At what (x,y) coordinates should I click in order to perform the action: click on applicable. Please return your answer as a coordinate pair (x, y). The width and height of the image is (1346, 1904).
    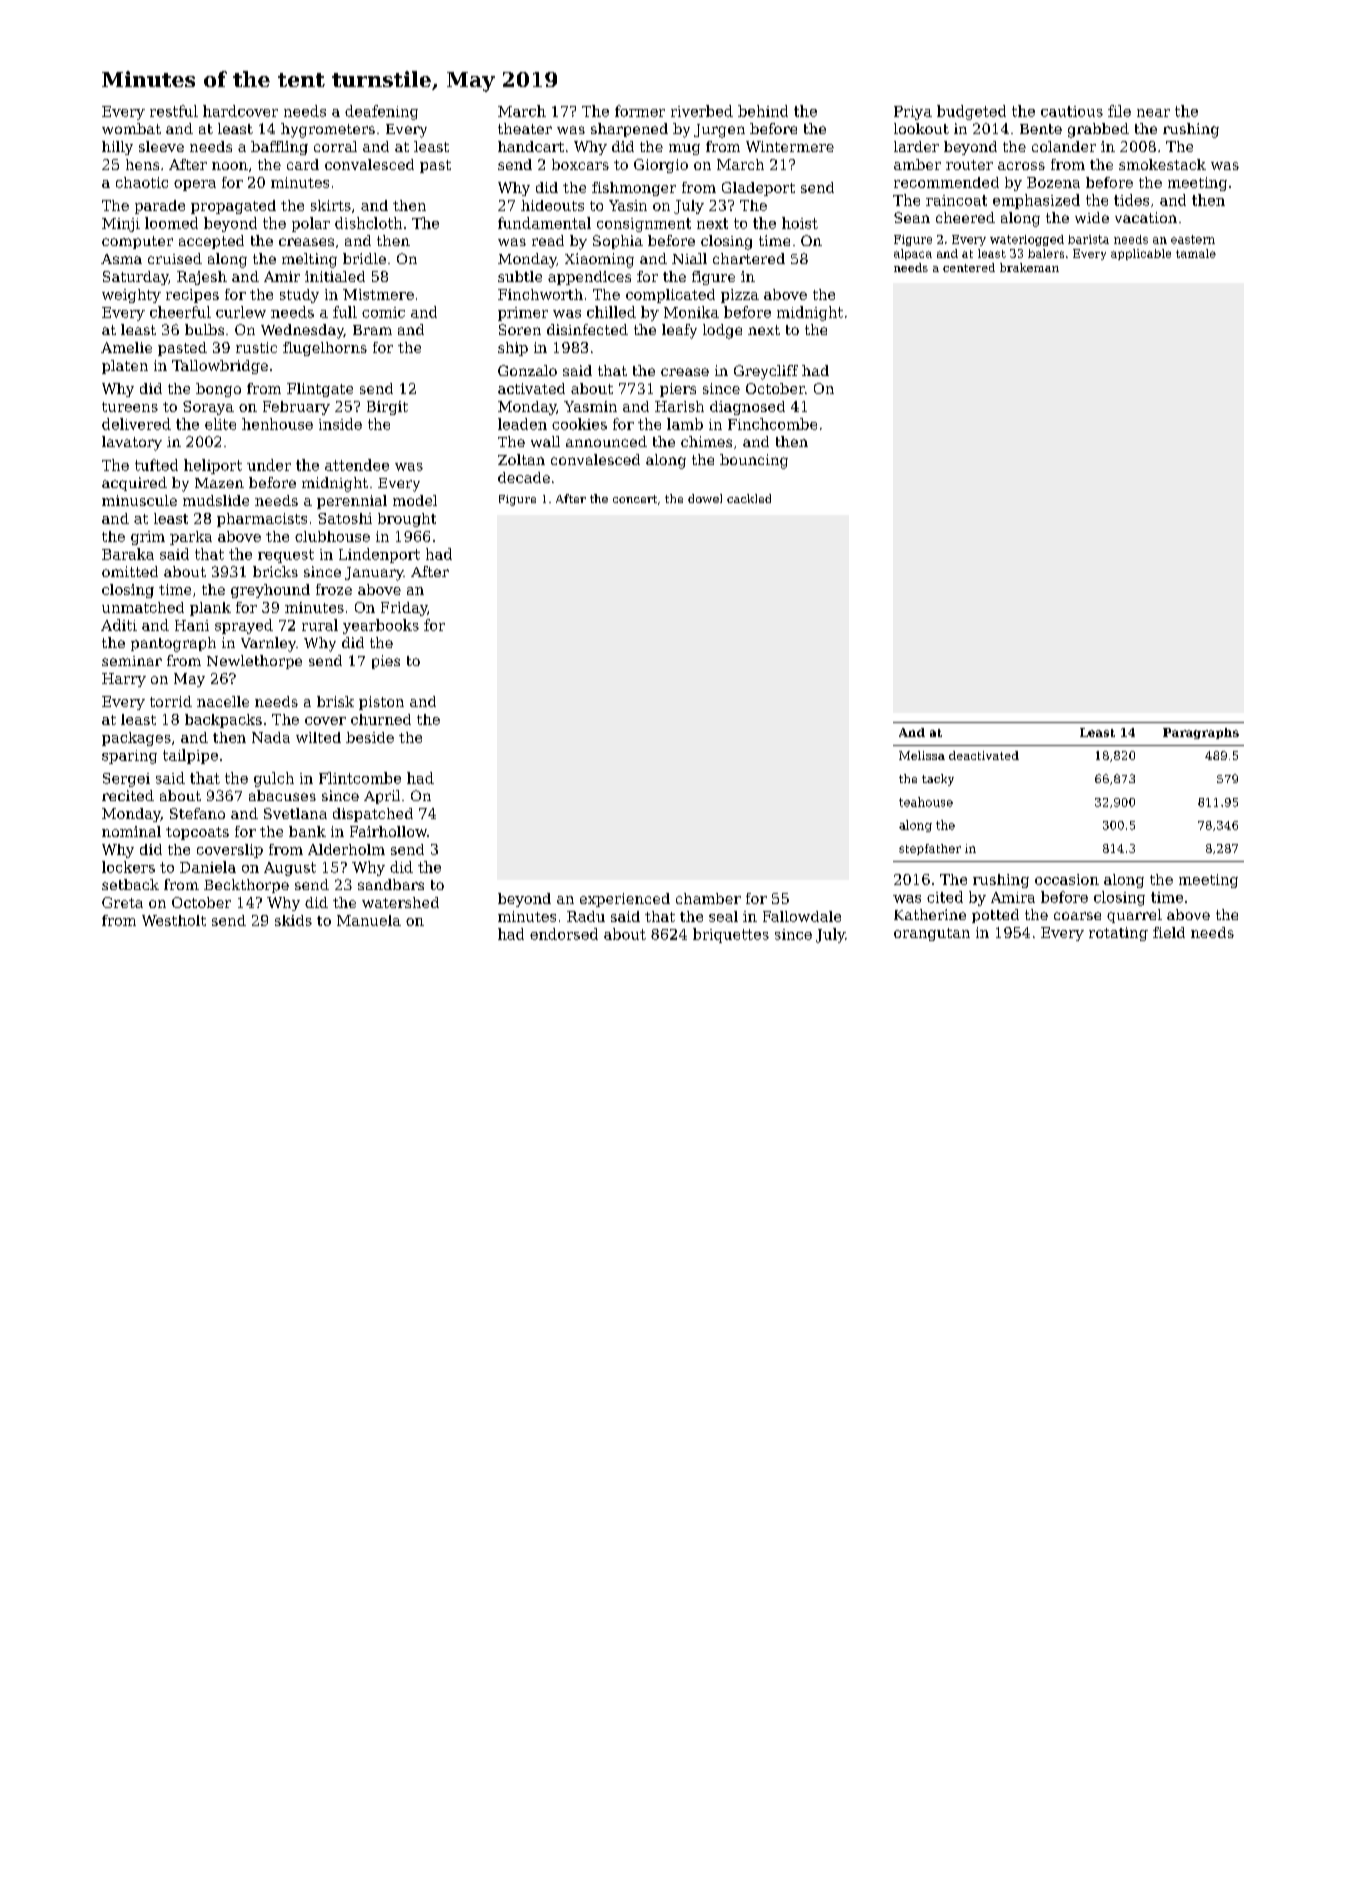
    Looking at the image, I should click on (1141, 254).
